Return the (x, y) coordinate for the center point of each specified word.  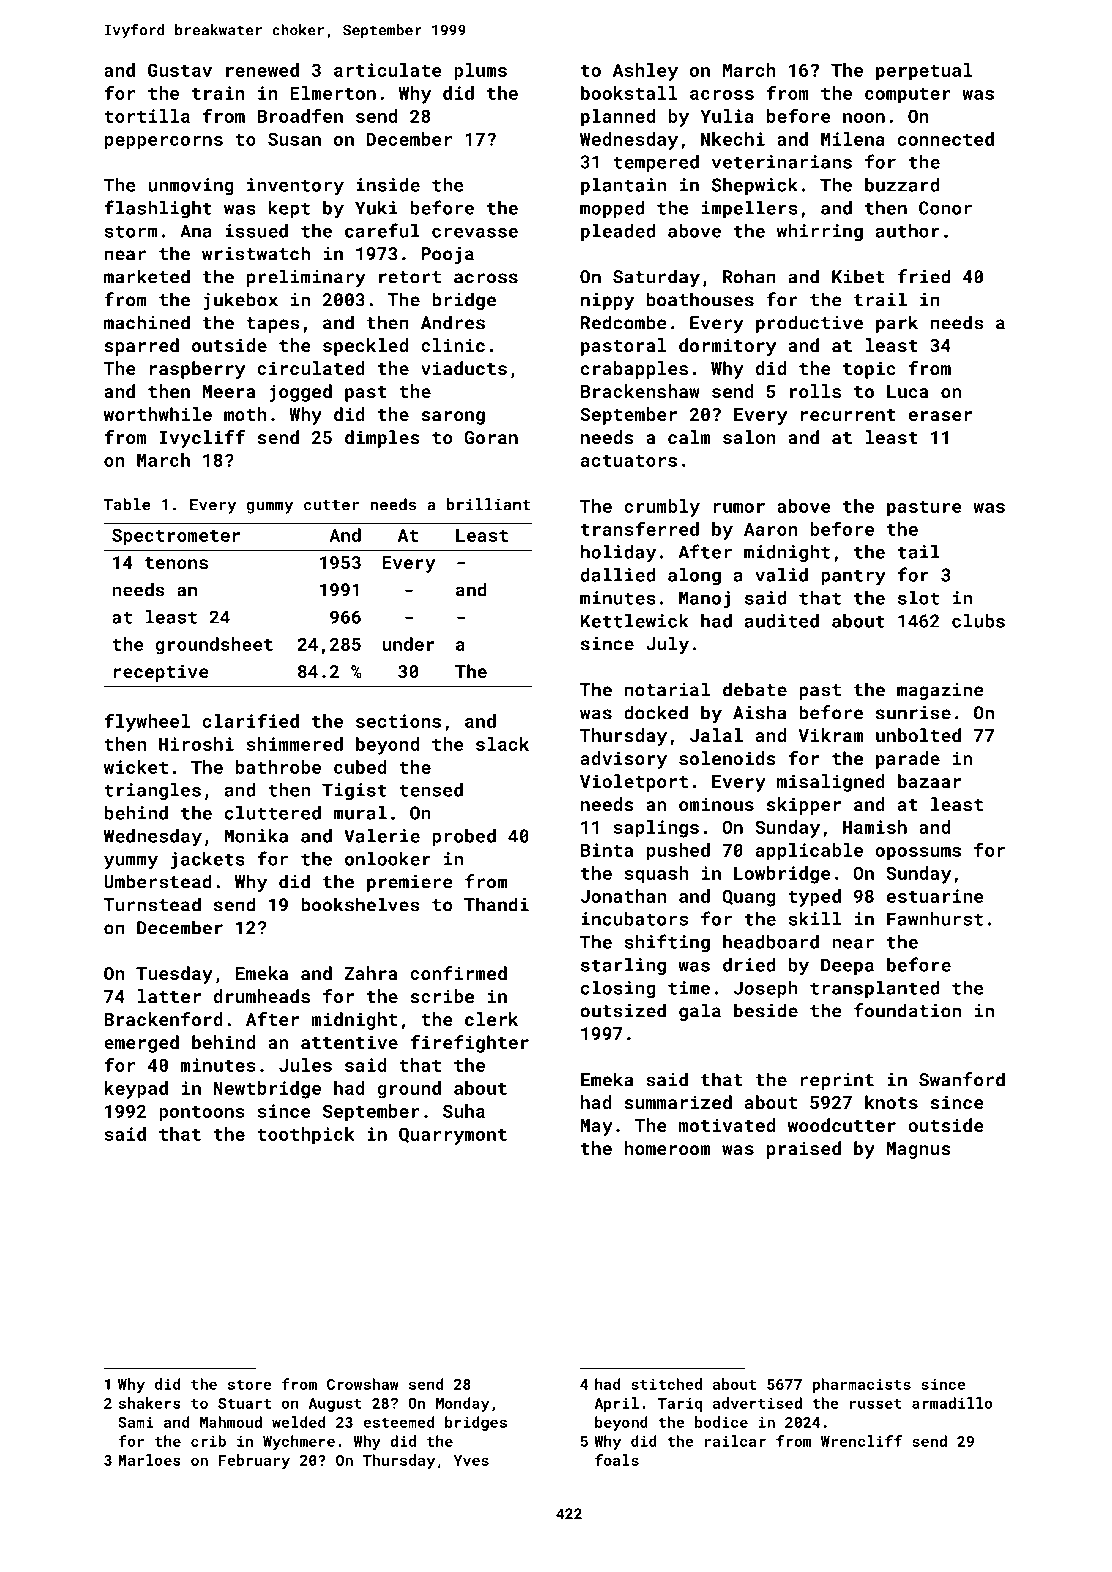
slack (502, 744)
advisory (624, 760)
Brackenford (163, 1019)
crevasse (475, 232)
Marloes (149, 1460)
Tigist (354, 792)
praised (804, 1150)
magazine (940, 691)
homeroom (667, 1148)
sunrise (913, 713)
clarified (251, 720)
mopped (612, 209)
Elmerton (333, 93)
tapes (272, 325)
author (908, 231)
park (897, 324)
